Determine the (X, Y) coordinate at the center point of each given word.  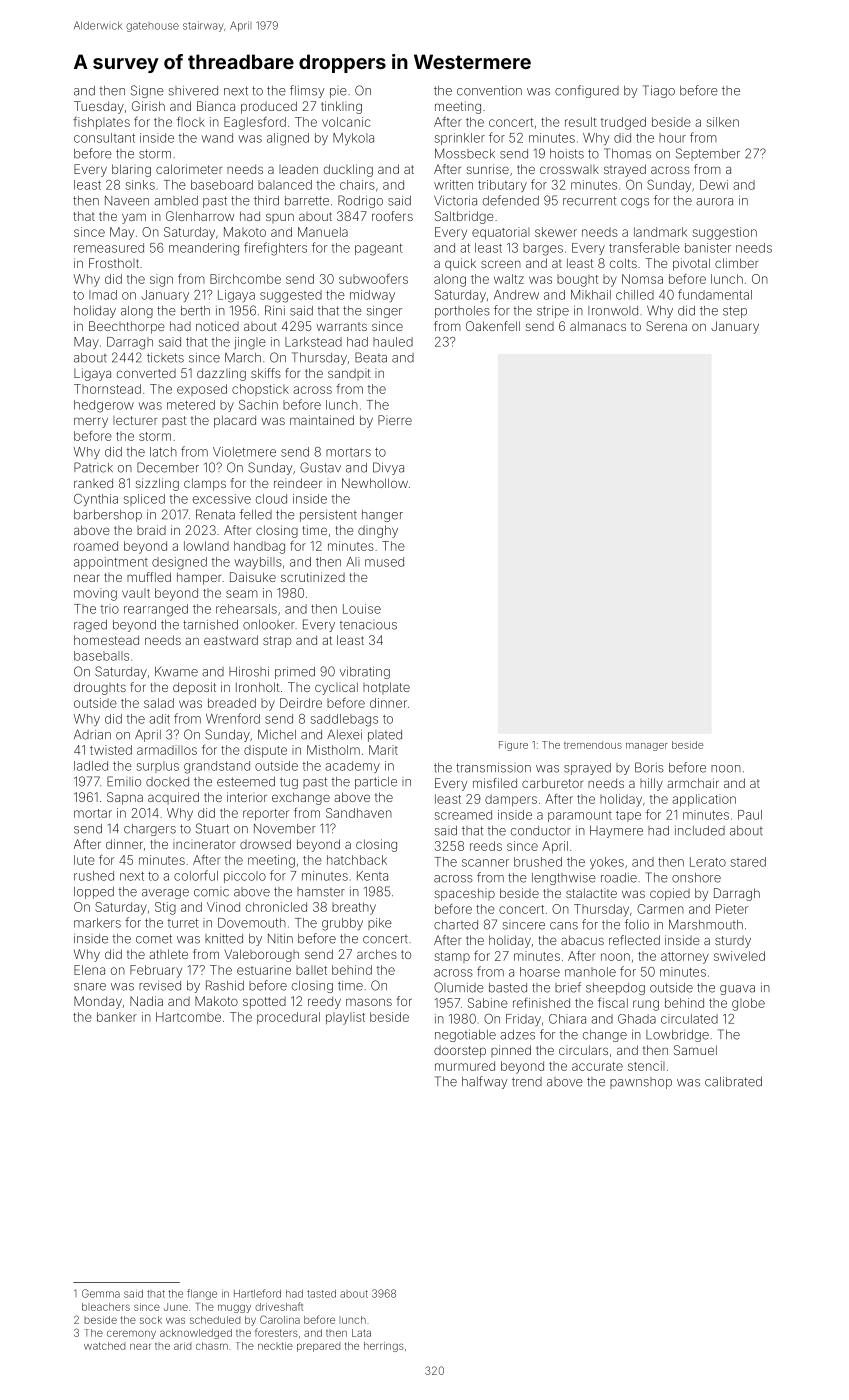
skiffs (266, 373)
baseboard (222, 185)
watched (104, 1346)
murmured (465, 1066)
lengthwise (564, 879)
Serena (666, 326)
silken (722, 122)
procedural (288, 1018)
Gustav (320, 467)
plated (385, 736)
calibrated (733, 1082)
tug (289, 783)
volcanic (346, 122)
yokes (607, 863)
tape (628, 816)
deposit (194, 688)
